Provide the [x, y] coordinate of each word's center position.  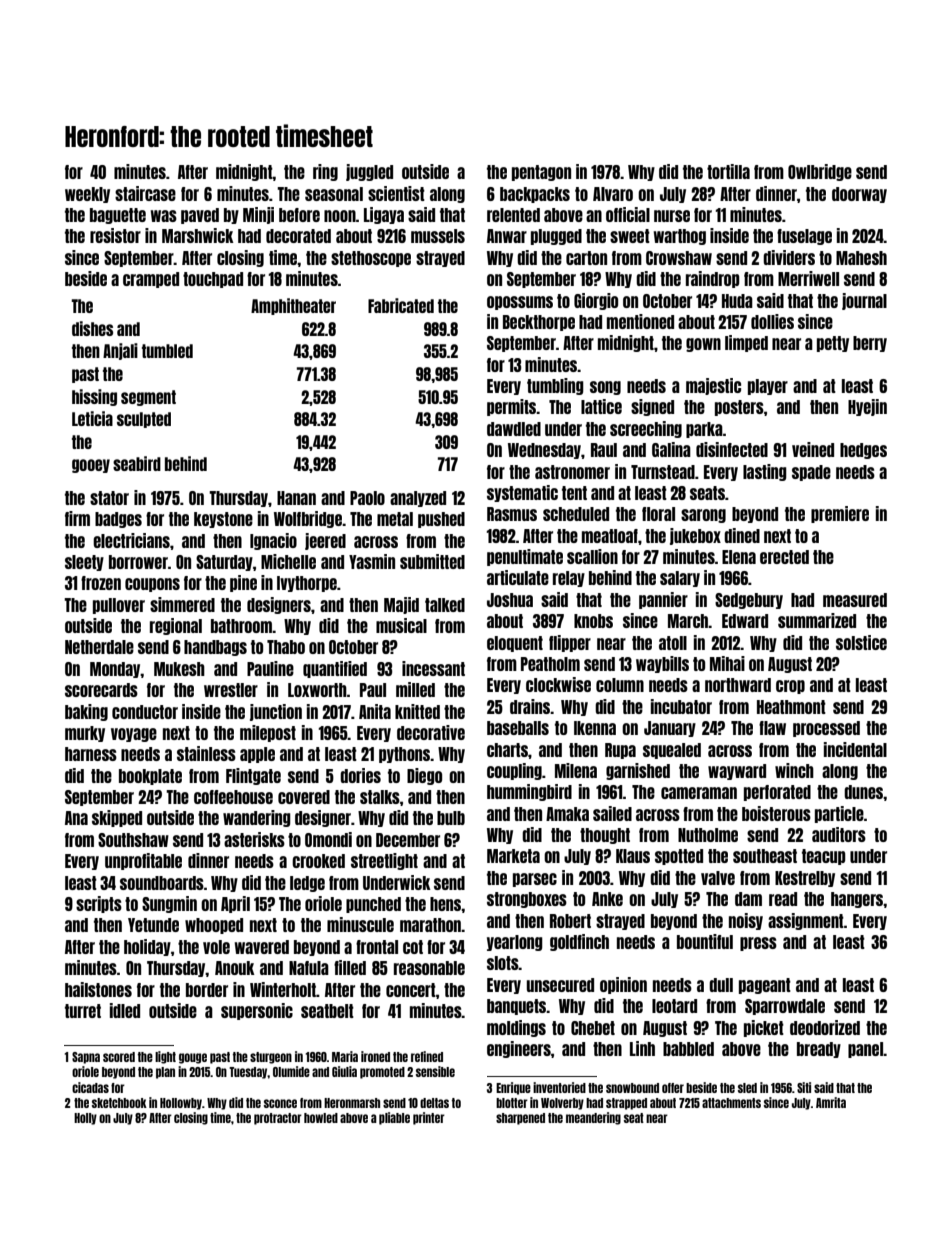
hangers [857, 900]
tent [574, 493]
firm [77, 518]
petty [833, 344]
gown [703, 345]
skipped [117, 818]
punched [373, 905]
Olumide [291, 1071]
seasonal [334, 194]
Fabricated [401, 305]
